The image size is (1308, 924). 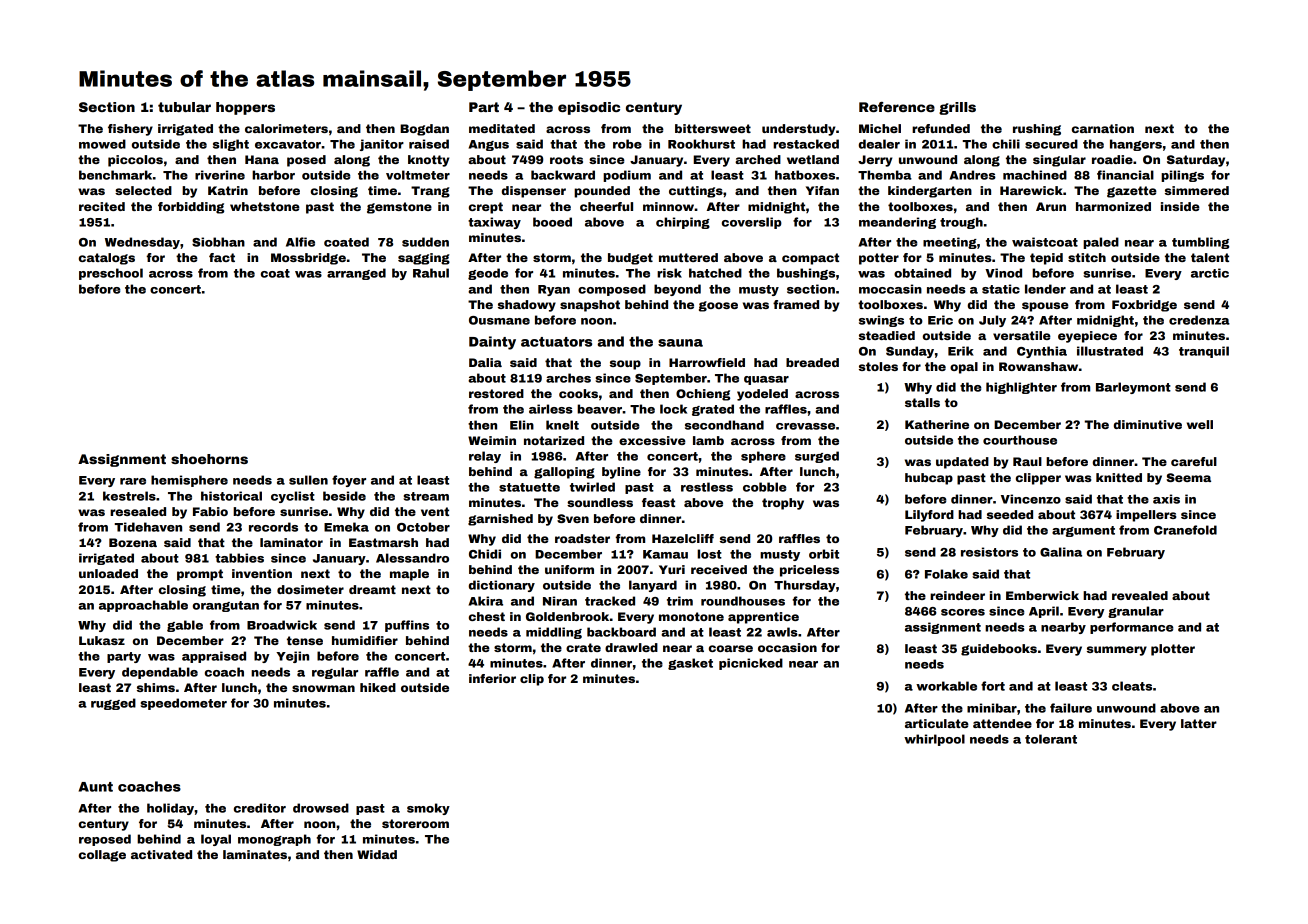 I want to click on Lilyford, so click(x=929, y=516).
